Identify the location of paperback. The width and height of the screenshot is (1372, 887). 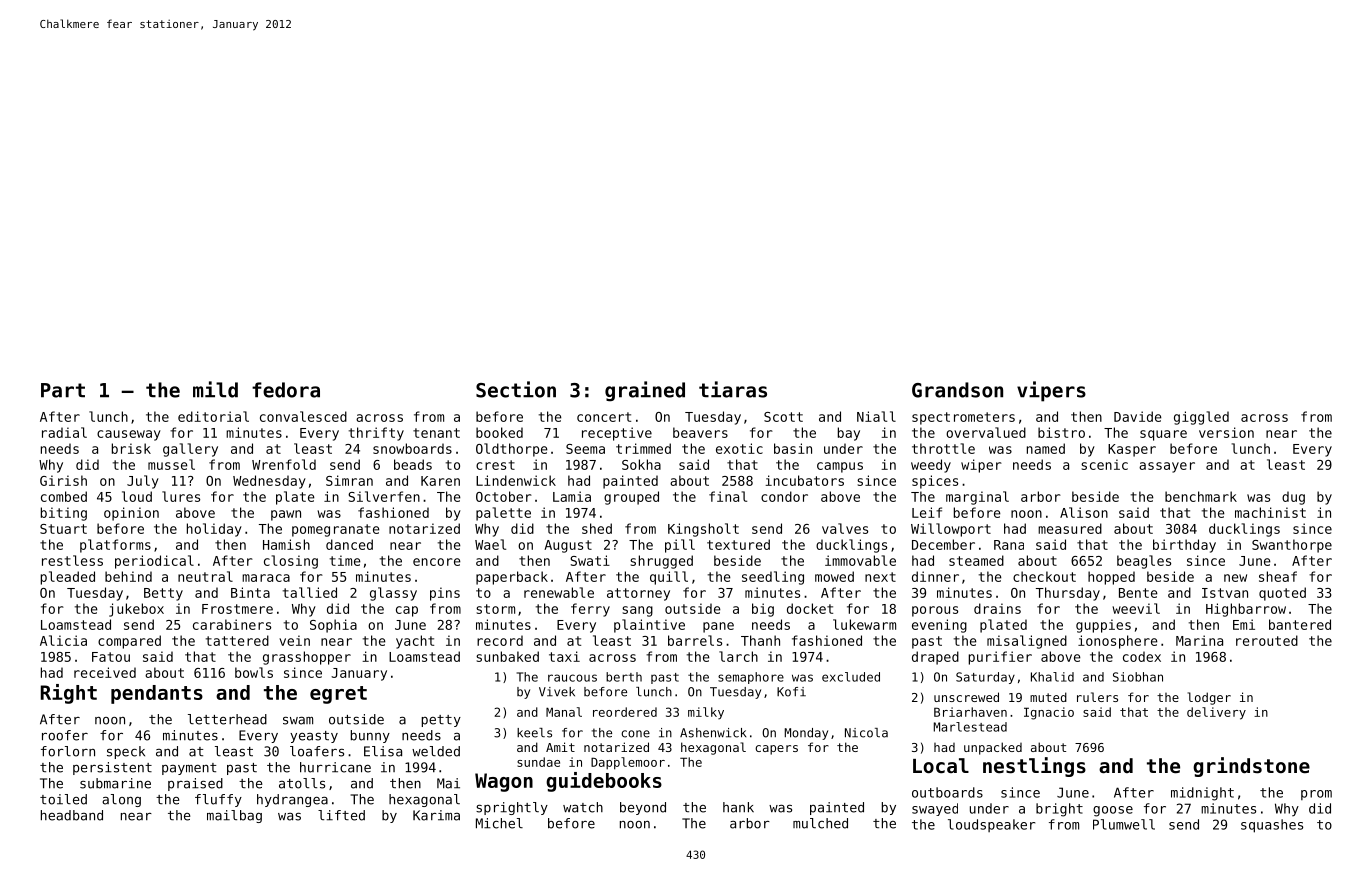
(512, 578).
